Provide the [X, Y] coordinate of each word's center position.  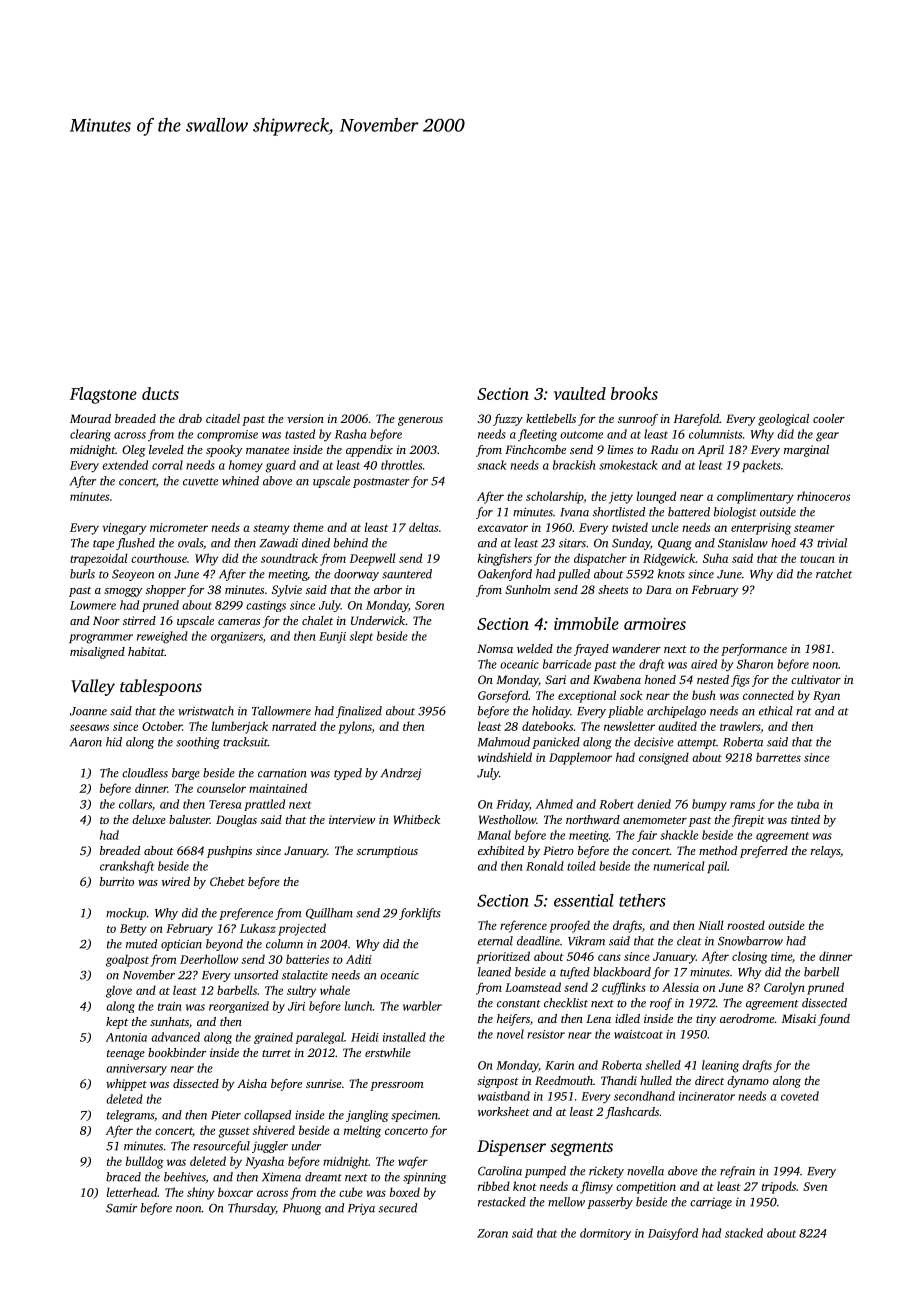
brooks [634, 393]
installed [404, 1037]
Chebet [227, 881]
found [834, 1020]
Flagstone [103, 395]
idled [627, 1018]
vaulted [580, 393]
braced [123, 1177]
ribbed [494, 1186]
